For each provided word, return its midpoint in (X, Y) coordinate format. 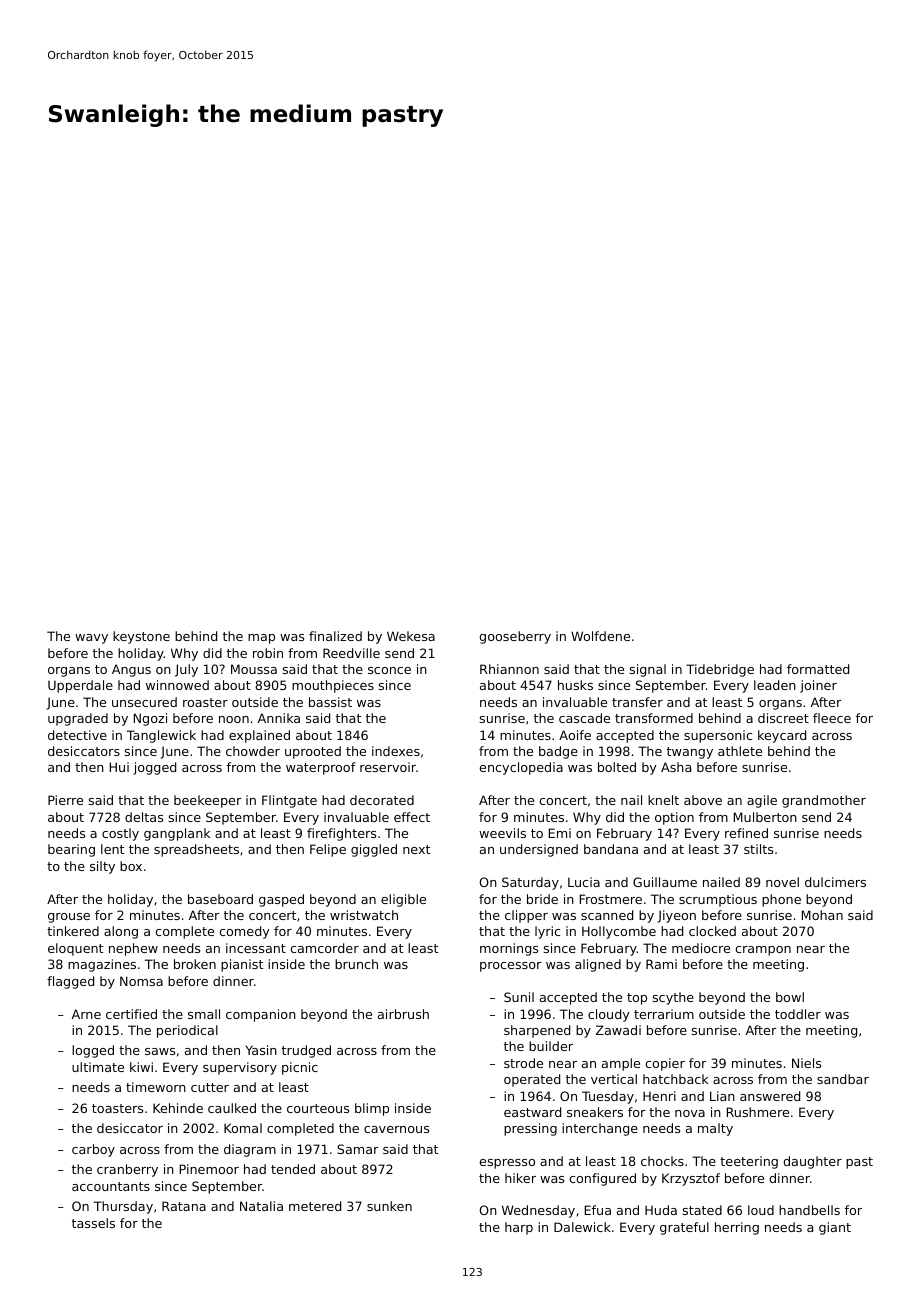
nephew (133, 949)
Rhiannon (509, 669)
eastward (532, 1112)
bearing (71, 850)
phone (781, 900)
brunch (356, 964)
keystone (141, 637)
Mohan (822, 915)
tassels (93, 1223)
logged (93, 1051)
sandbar (843, 1079)
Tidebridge (720, 670)
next (416, 849)
